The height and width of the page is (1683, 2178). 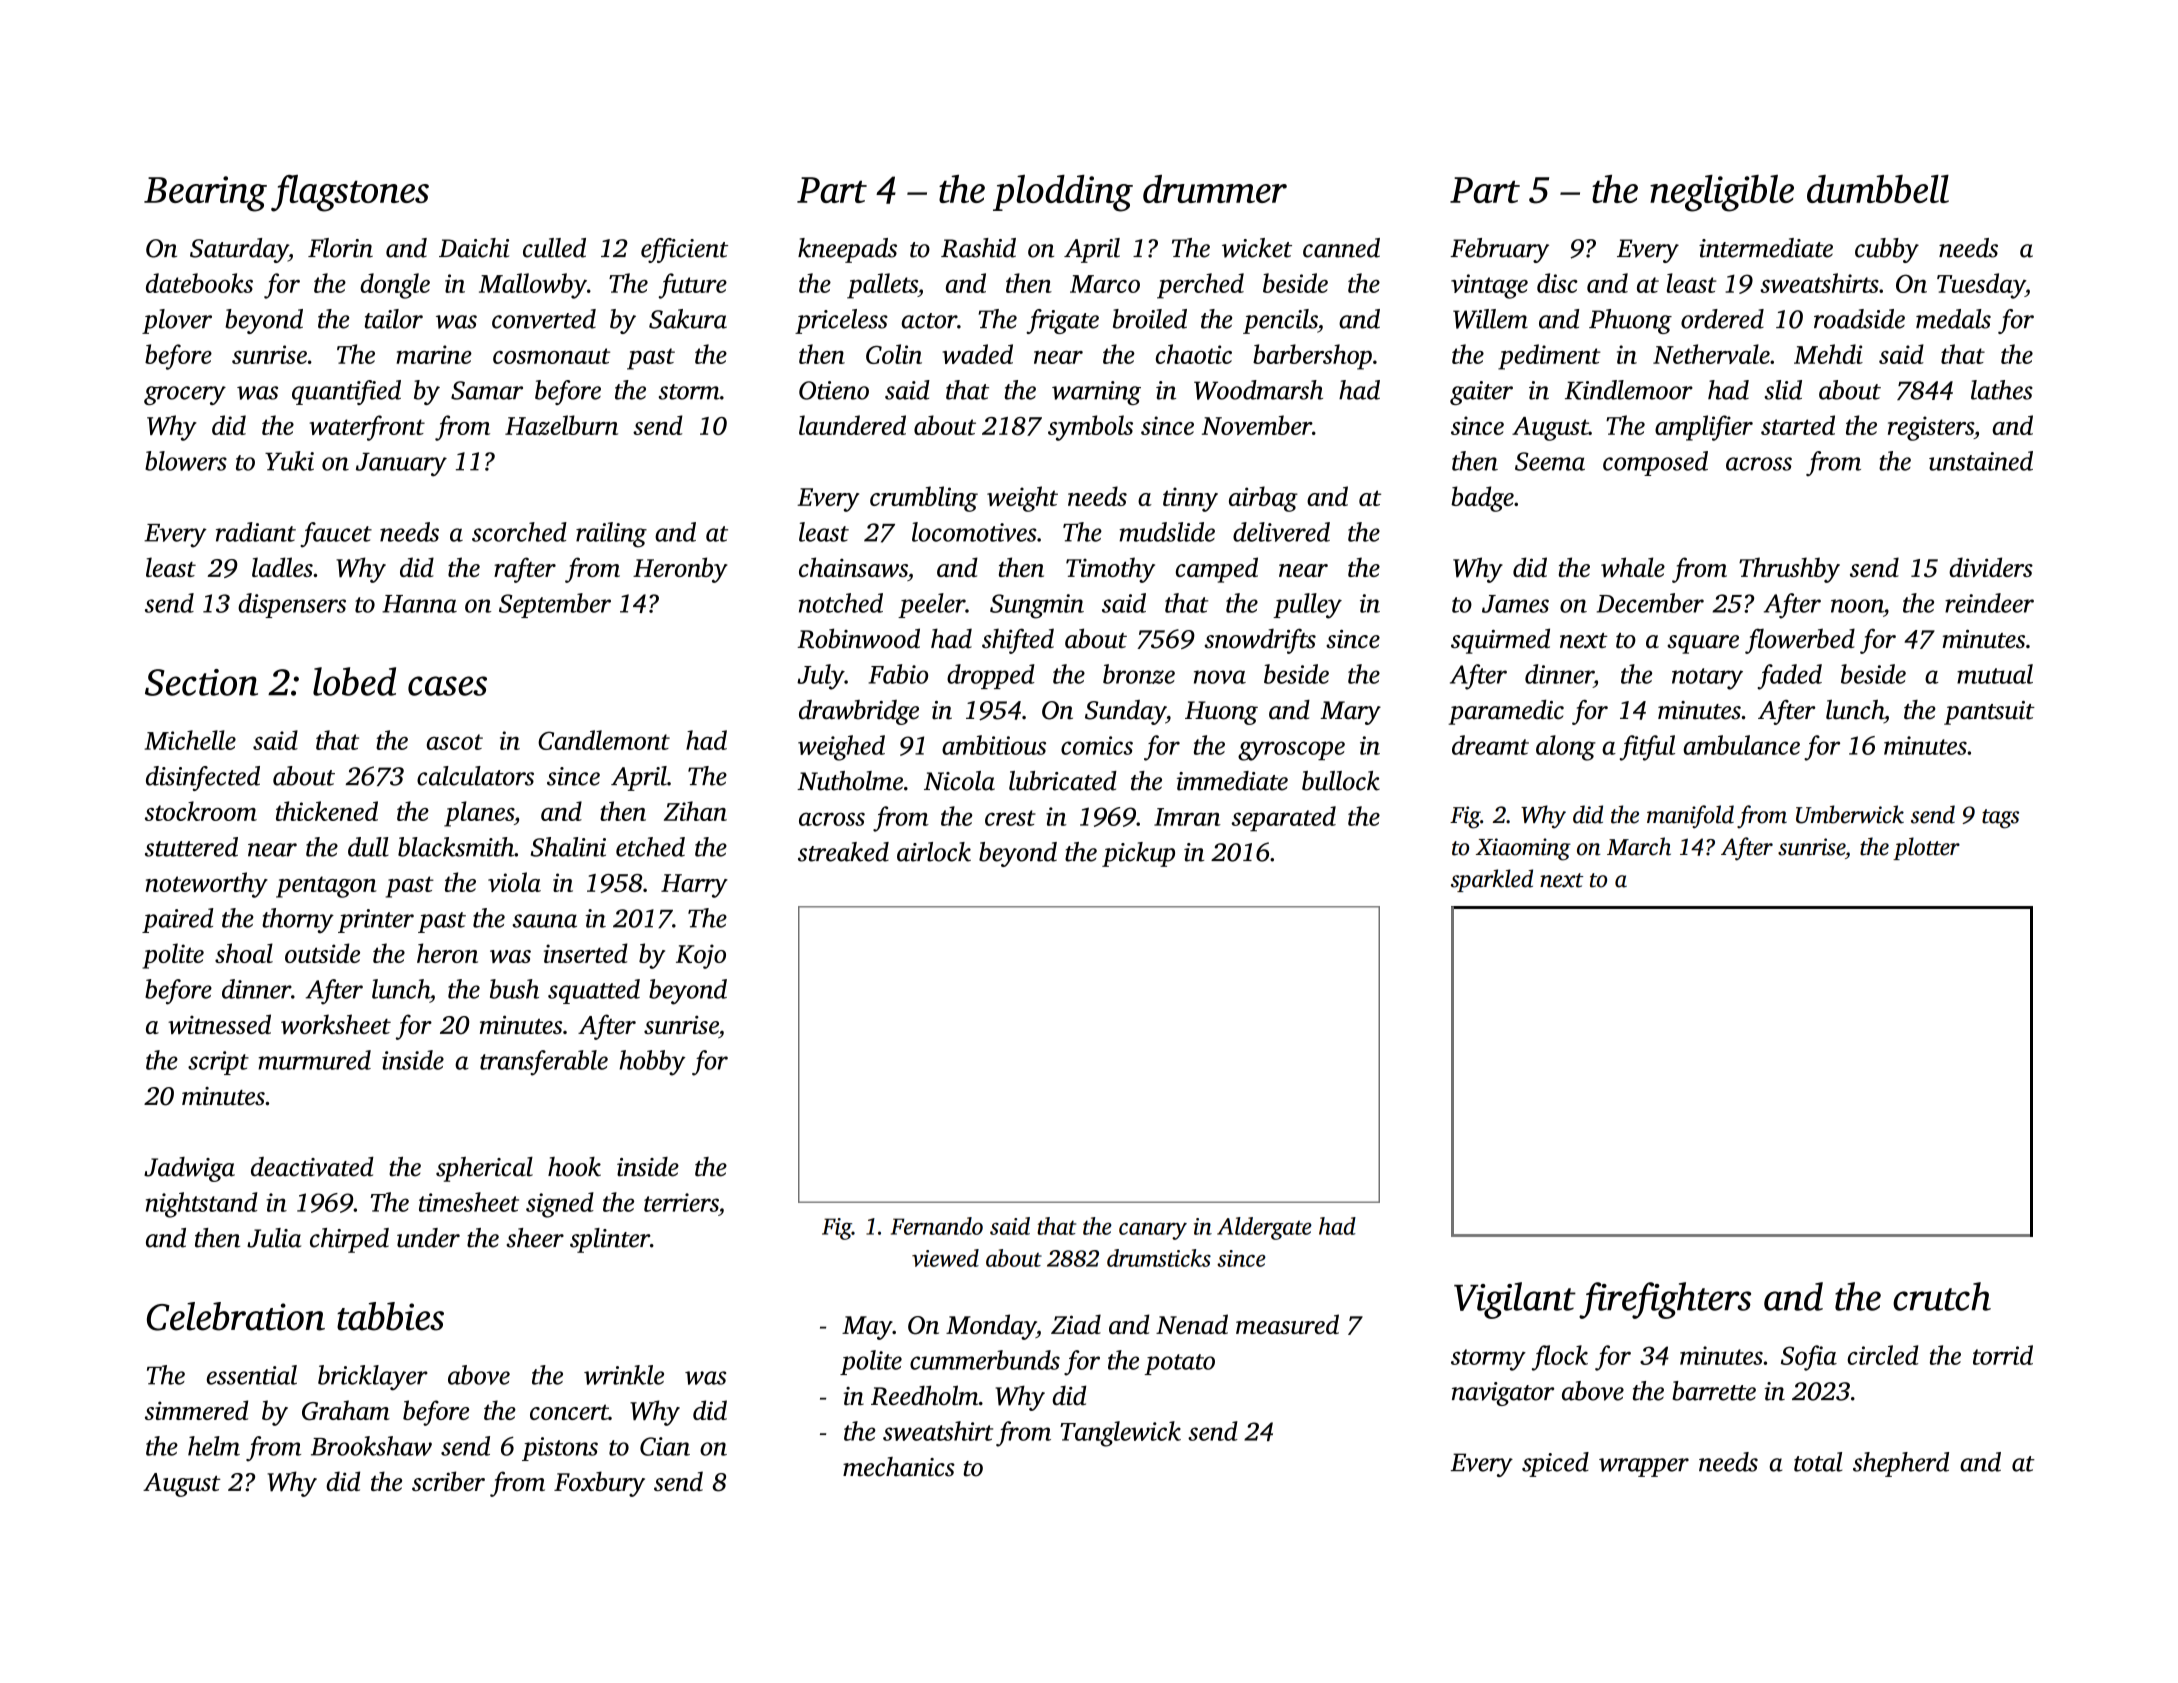 I want to click on spiced, so click(x=1555, y=1464).
